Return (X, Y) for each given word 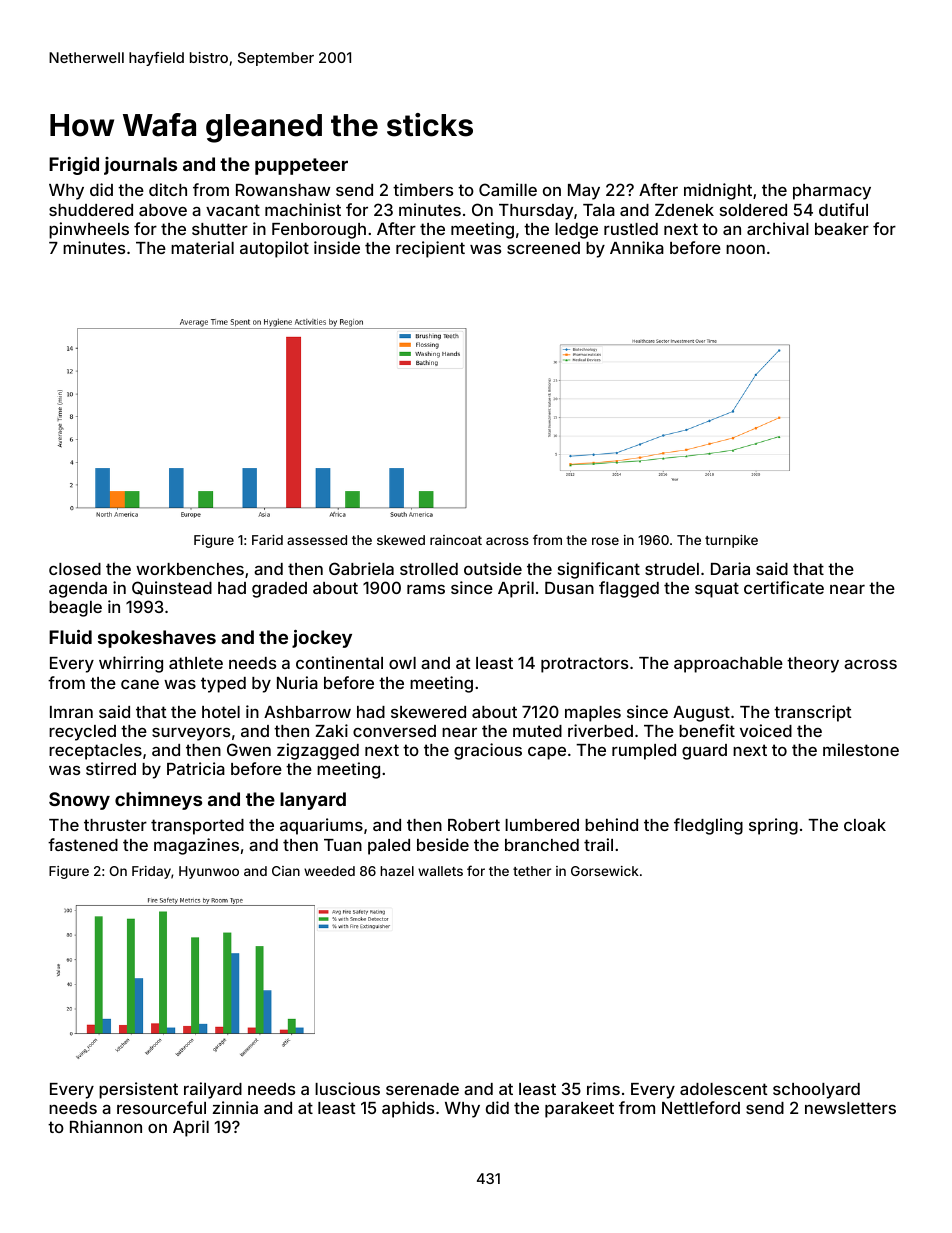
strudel (672, 569)
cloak (865, 825)
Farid (267, 540)
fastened (83, 844)
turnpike (731, 541)
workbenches (190, 569)
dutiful (843, 209)
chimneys (158, 801)
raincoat (456, 540)
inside (337, 247)
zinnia (235, 1107)
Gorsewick (605, 871)
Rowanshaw (283, 190)
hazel (397, 871)
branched (542, 845)
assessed (317, 540)
